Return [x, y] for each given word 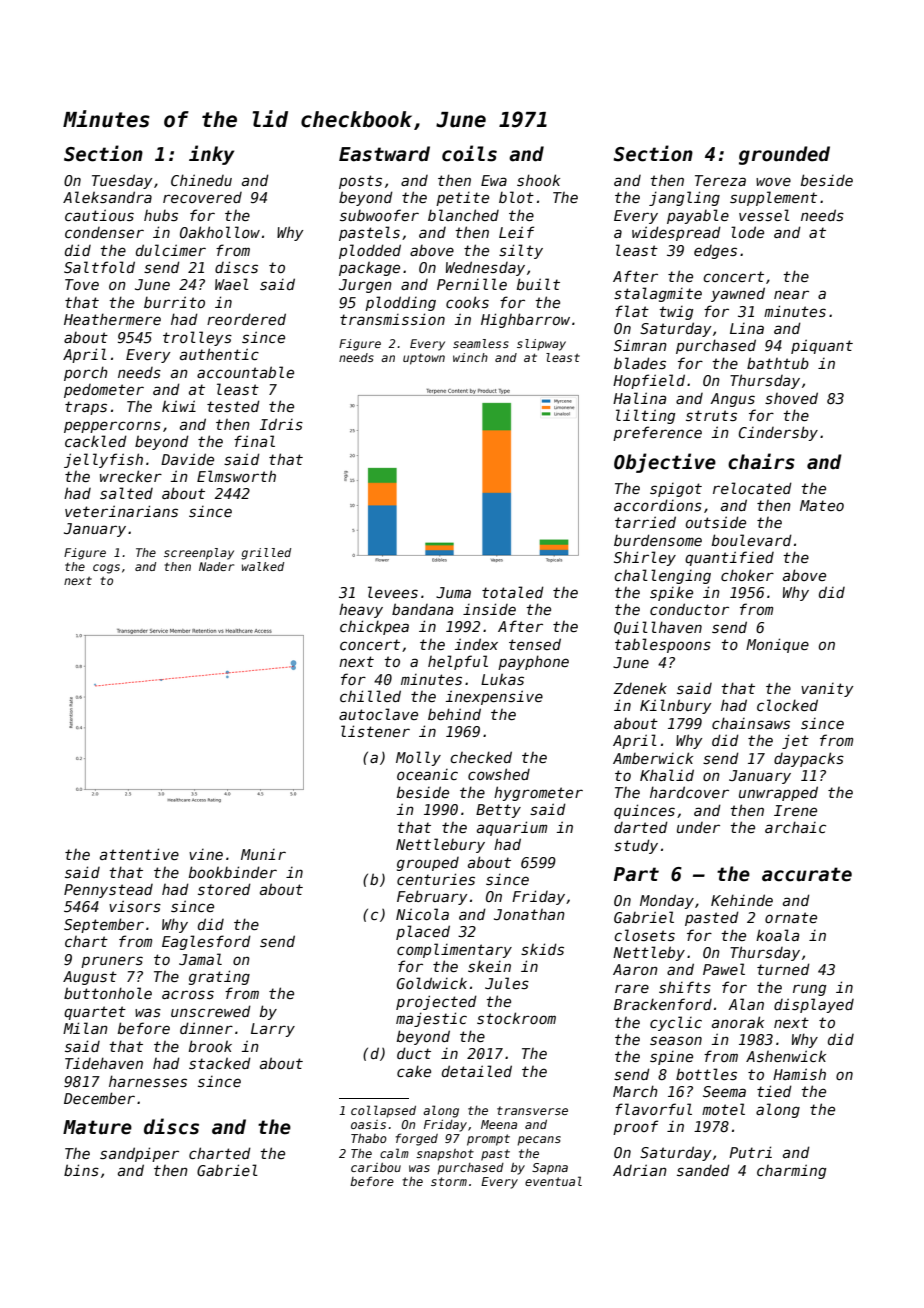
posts [360, 182]
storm [449, 1181]
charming [791, 1171]
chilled [370, 696]
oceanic [427, 774]
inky [211, 155]
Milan [85, 1028]
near [791, 294]
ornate [791, 917]
